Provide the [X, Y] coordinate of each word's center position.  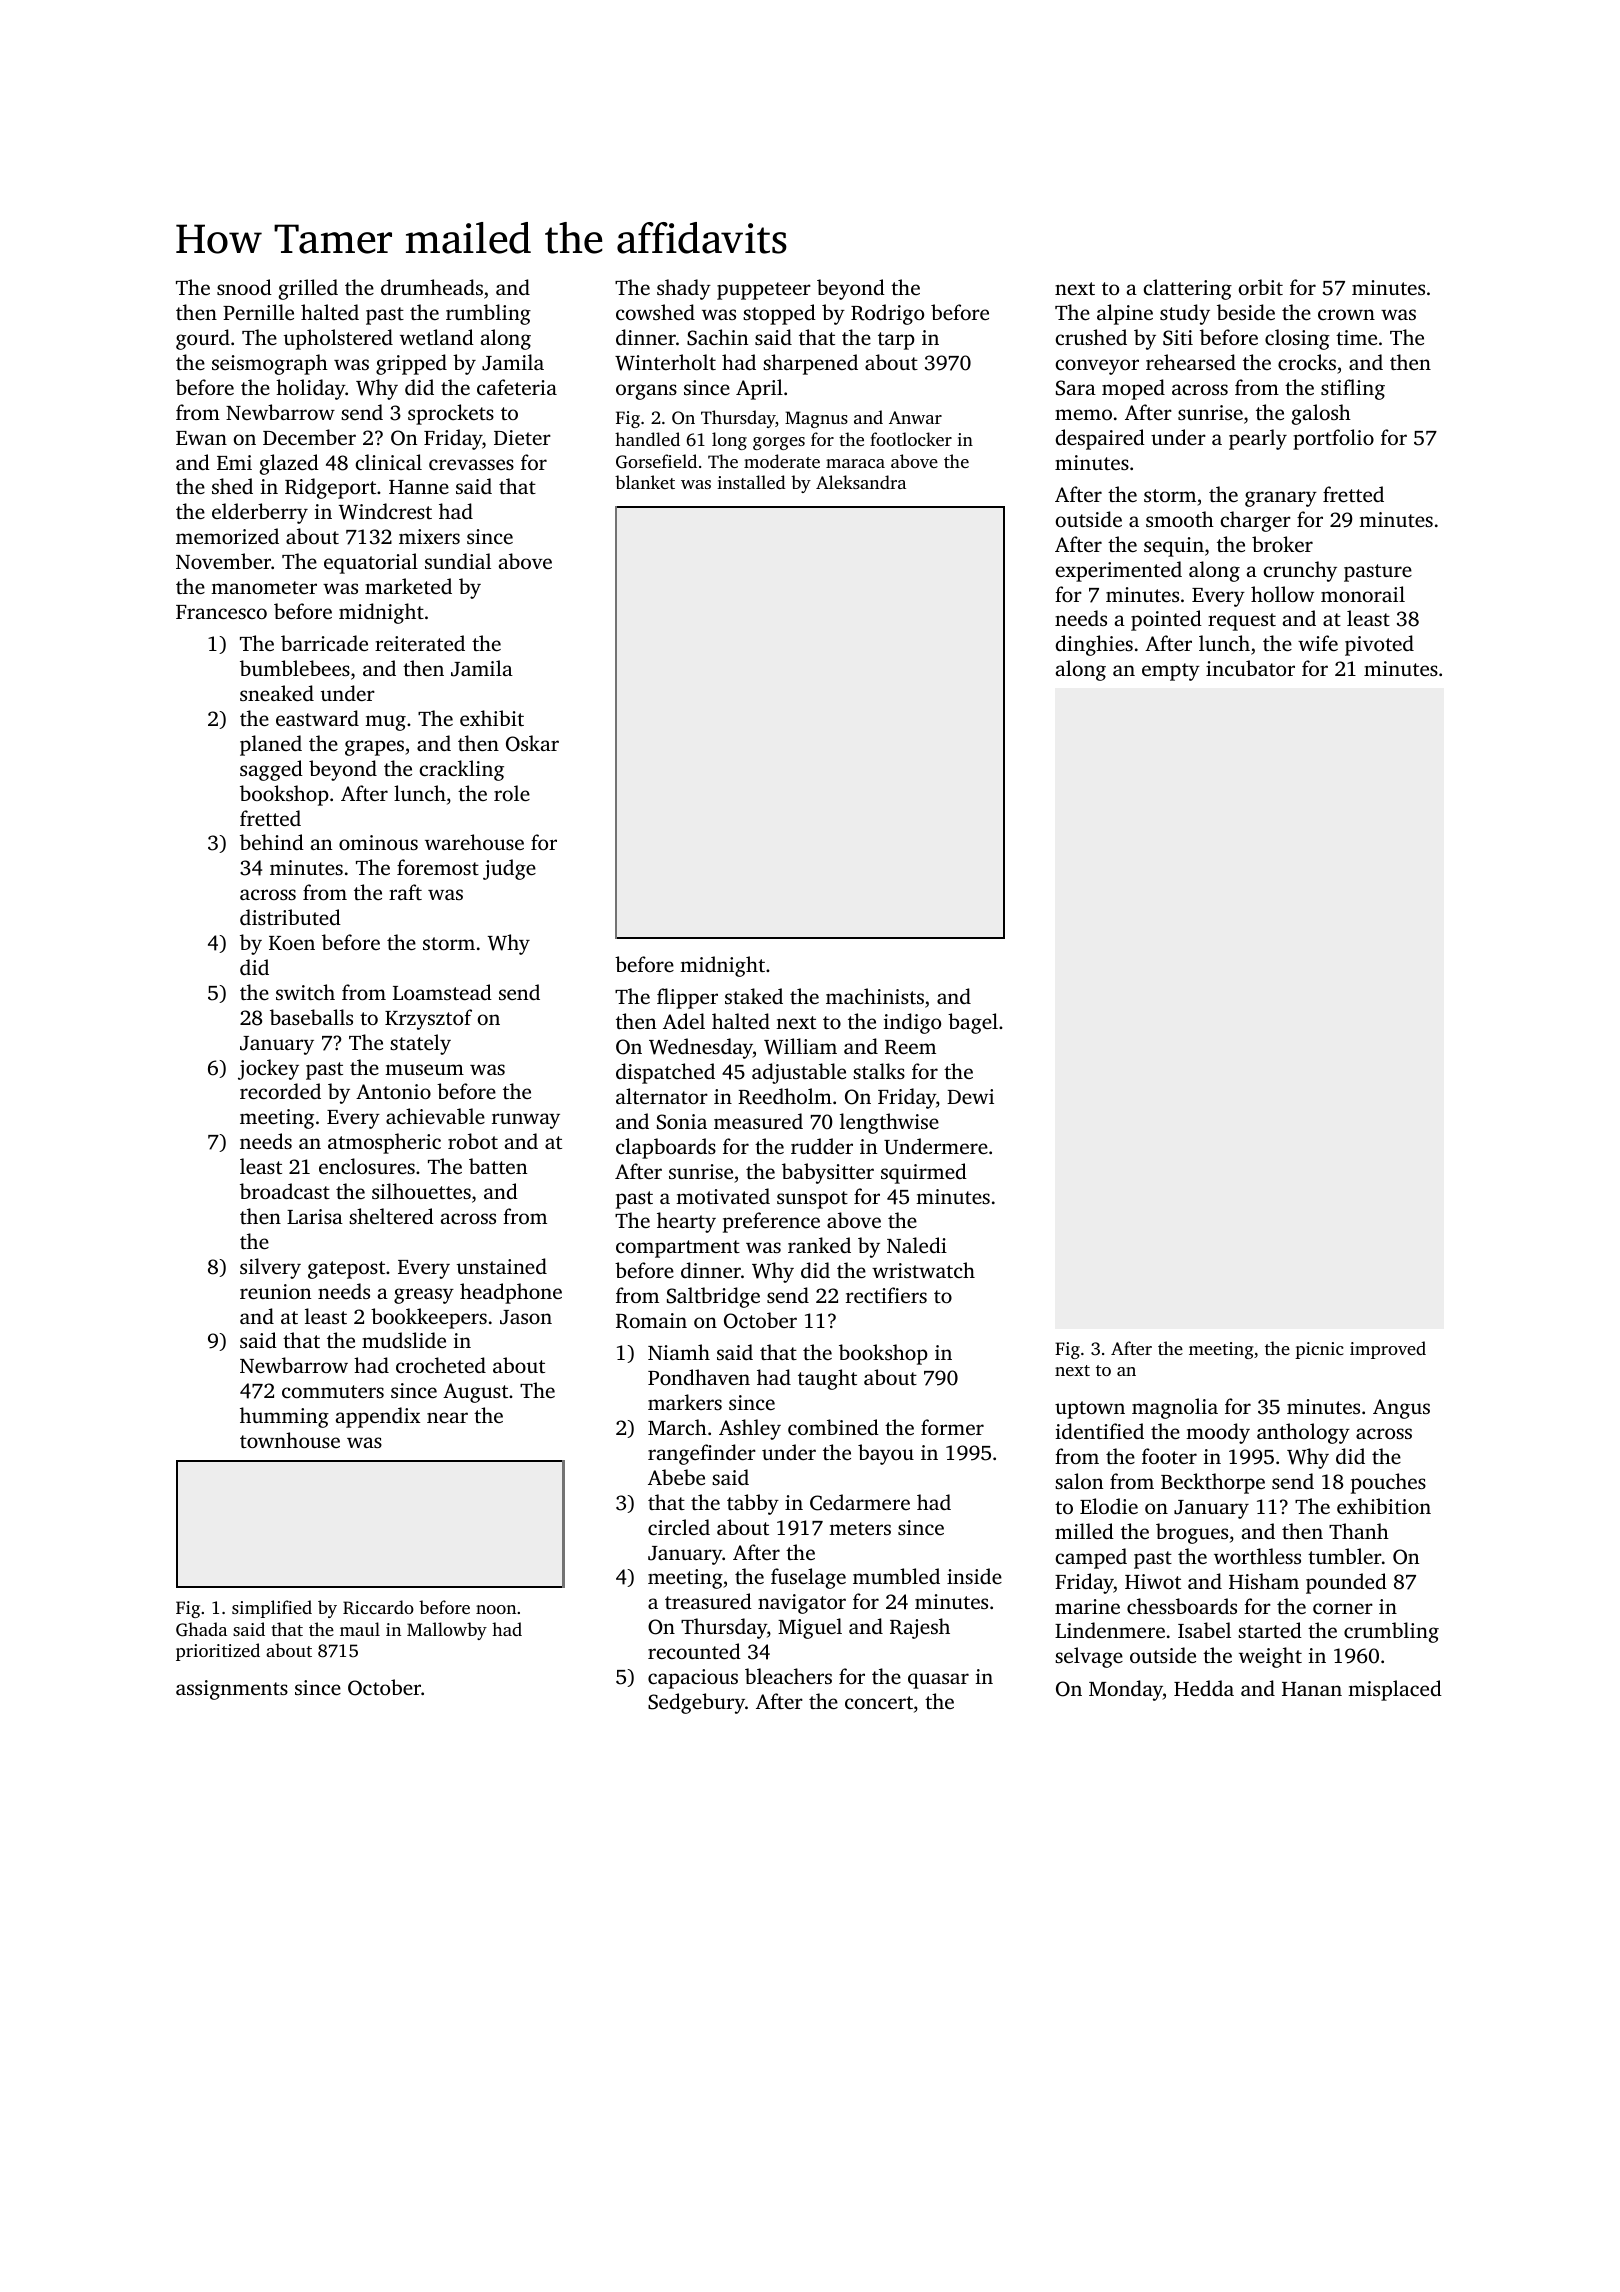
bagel [973, 1023]
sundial [458, 561]
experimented [1119, 571]
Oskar [532, 743]
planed [271, 745]
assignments [232, 1690]
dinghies [1094, 645]
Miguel [810, 1628]
